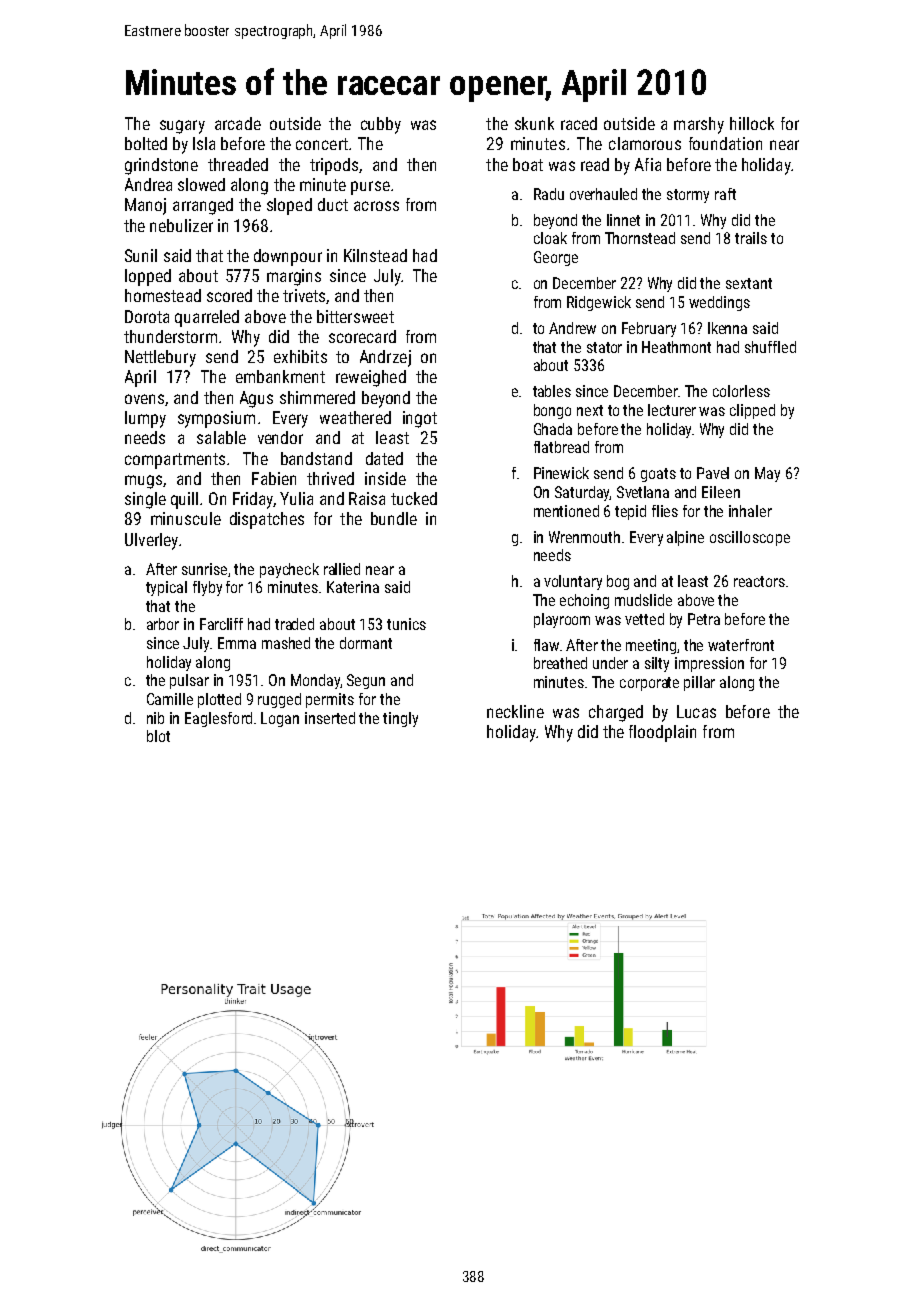  I want to click on Pavel, so click(713, 473).
